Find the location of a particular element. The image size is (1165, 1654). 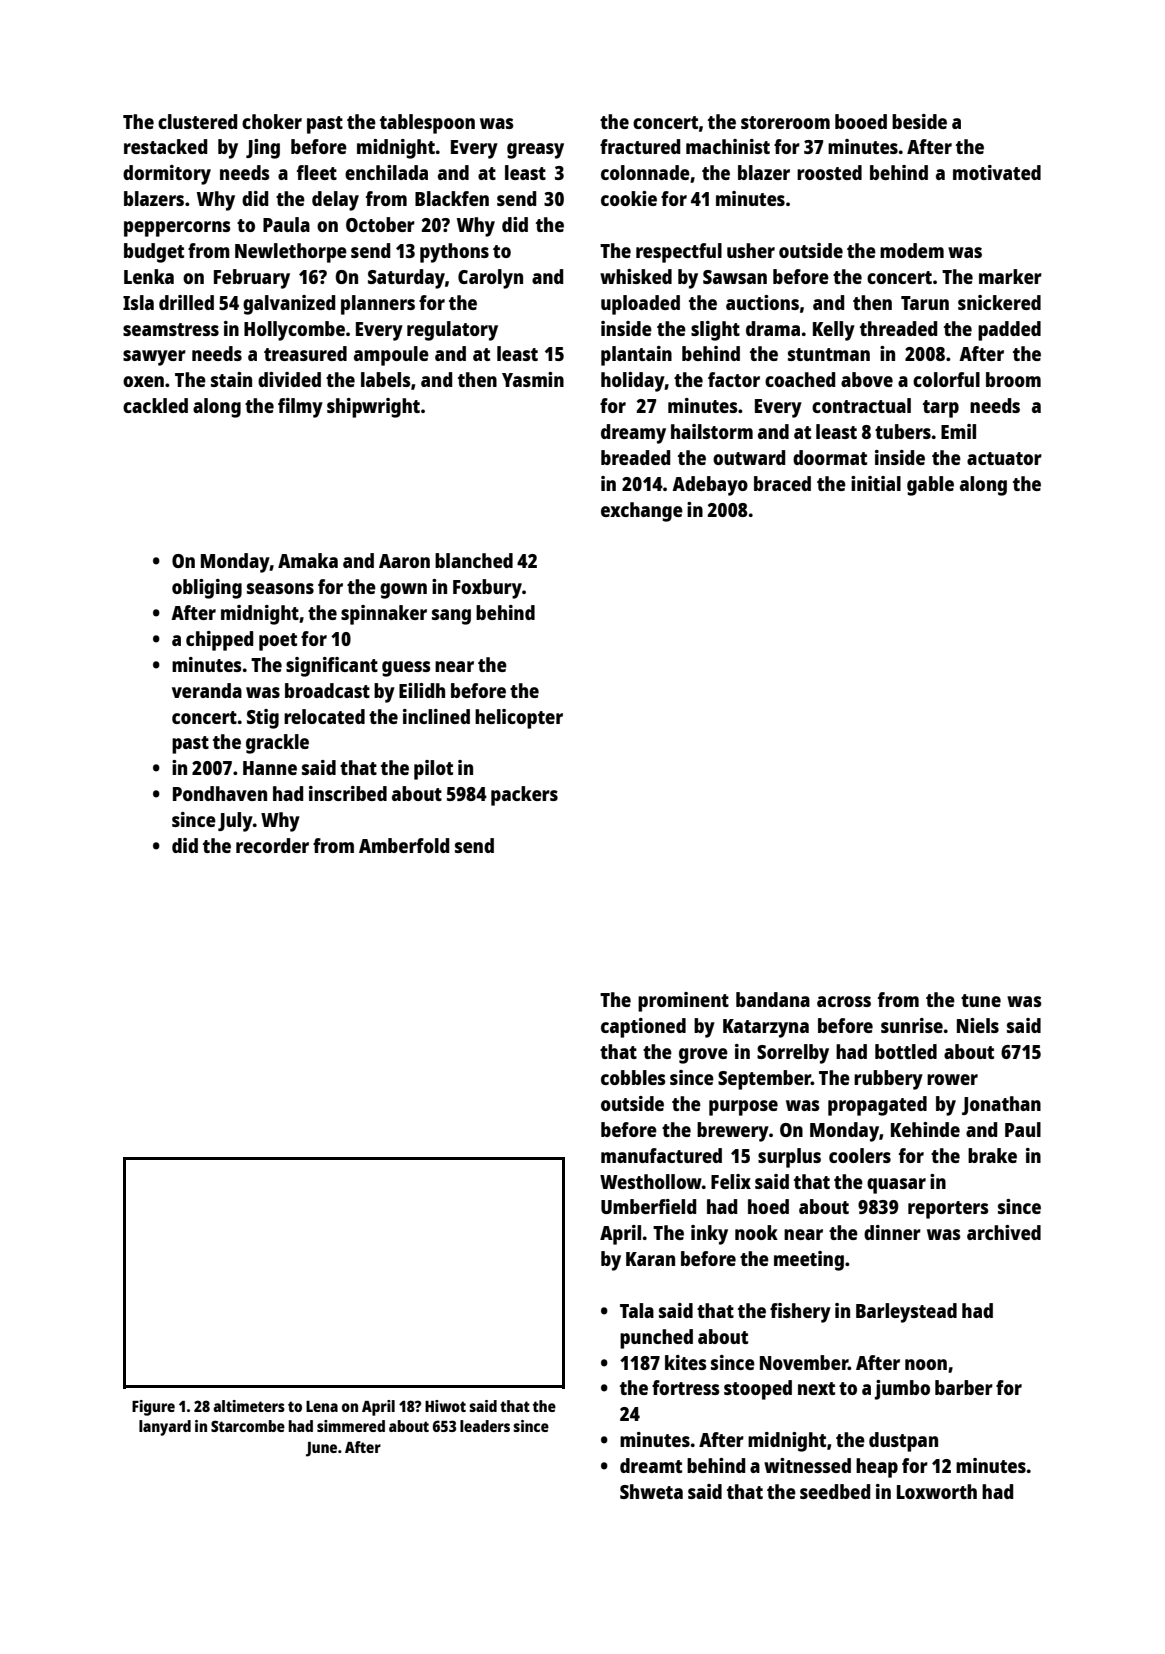

bandana is located at coordinates (773, 999).
